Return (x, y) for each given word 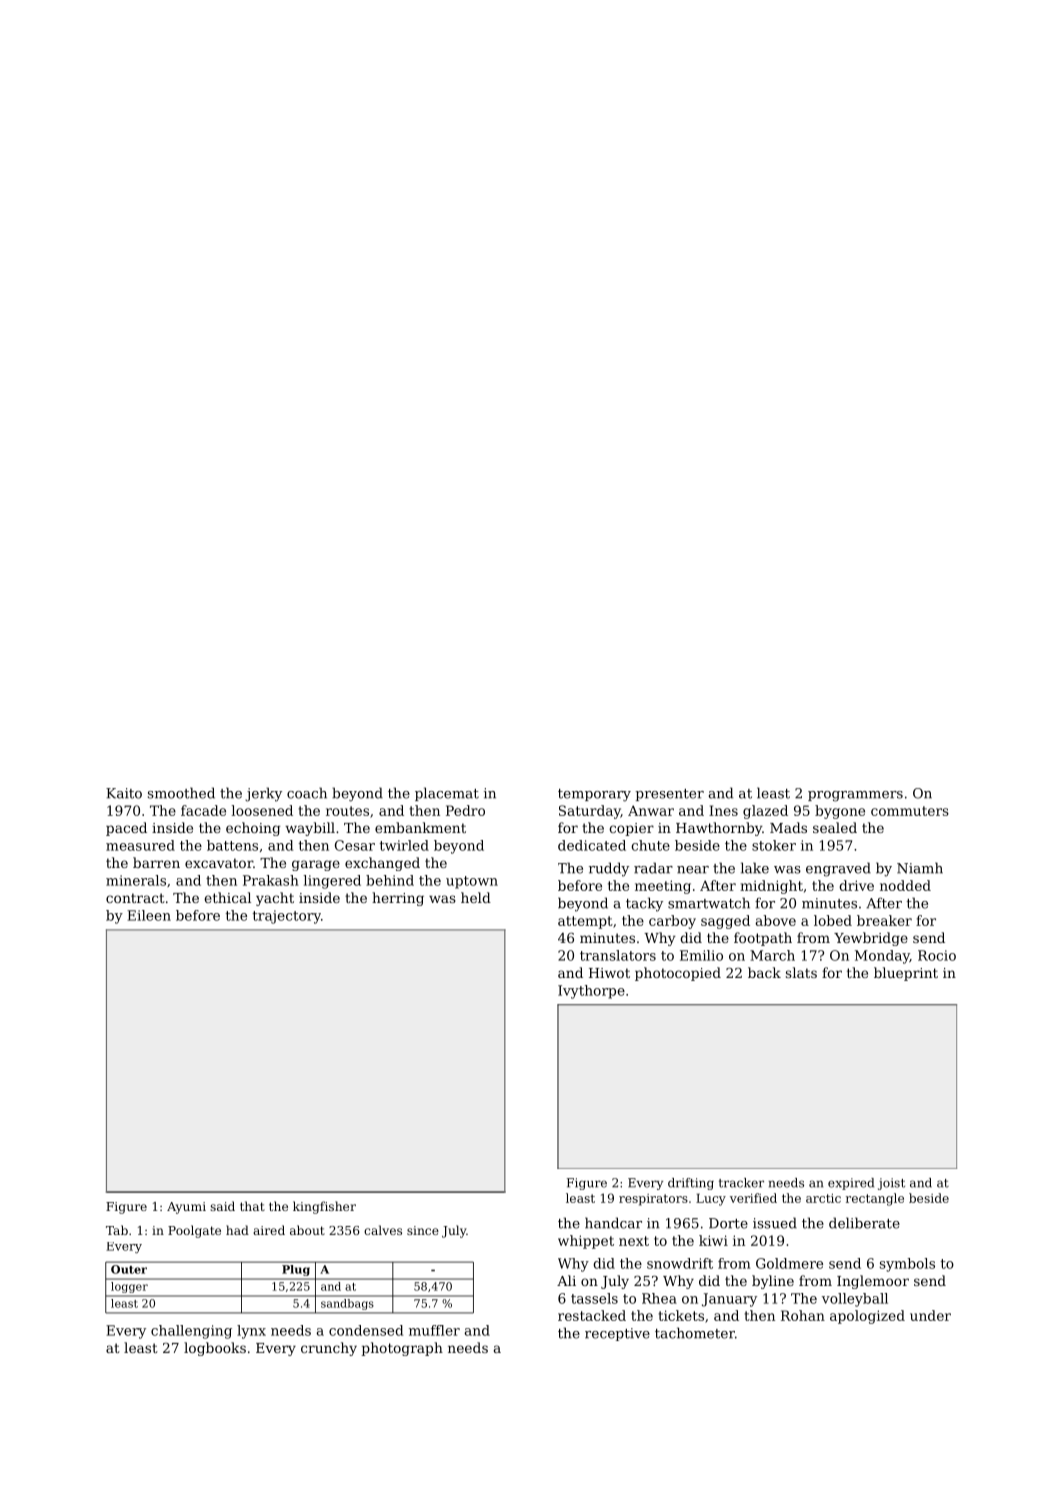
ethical (227, 897)
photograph (402, 1349)
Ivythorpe (591, 992)
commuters (910, 811)
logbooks (215, 1349)
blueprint (906, 974)
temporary (594, 795)
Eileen (149, 915)
